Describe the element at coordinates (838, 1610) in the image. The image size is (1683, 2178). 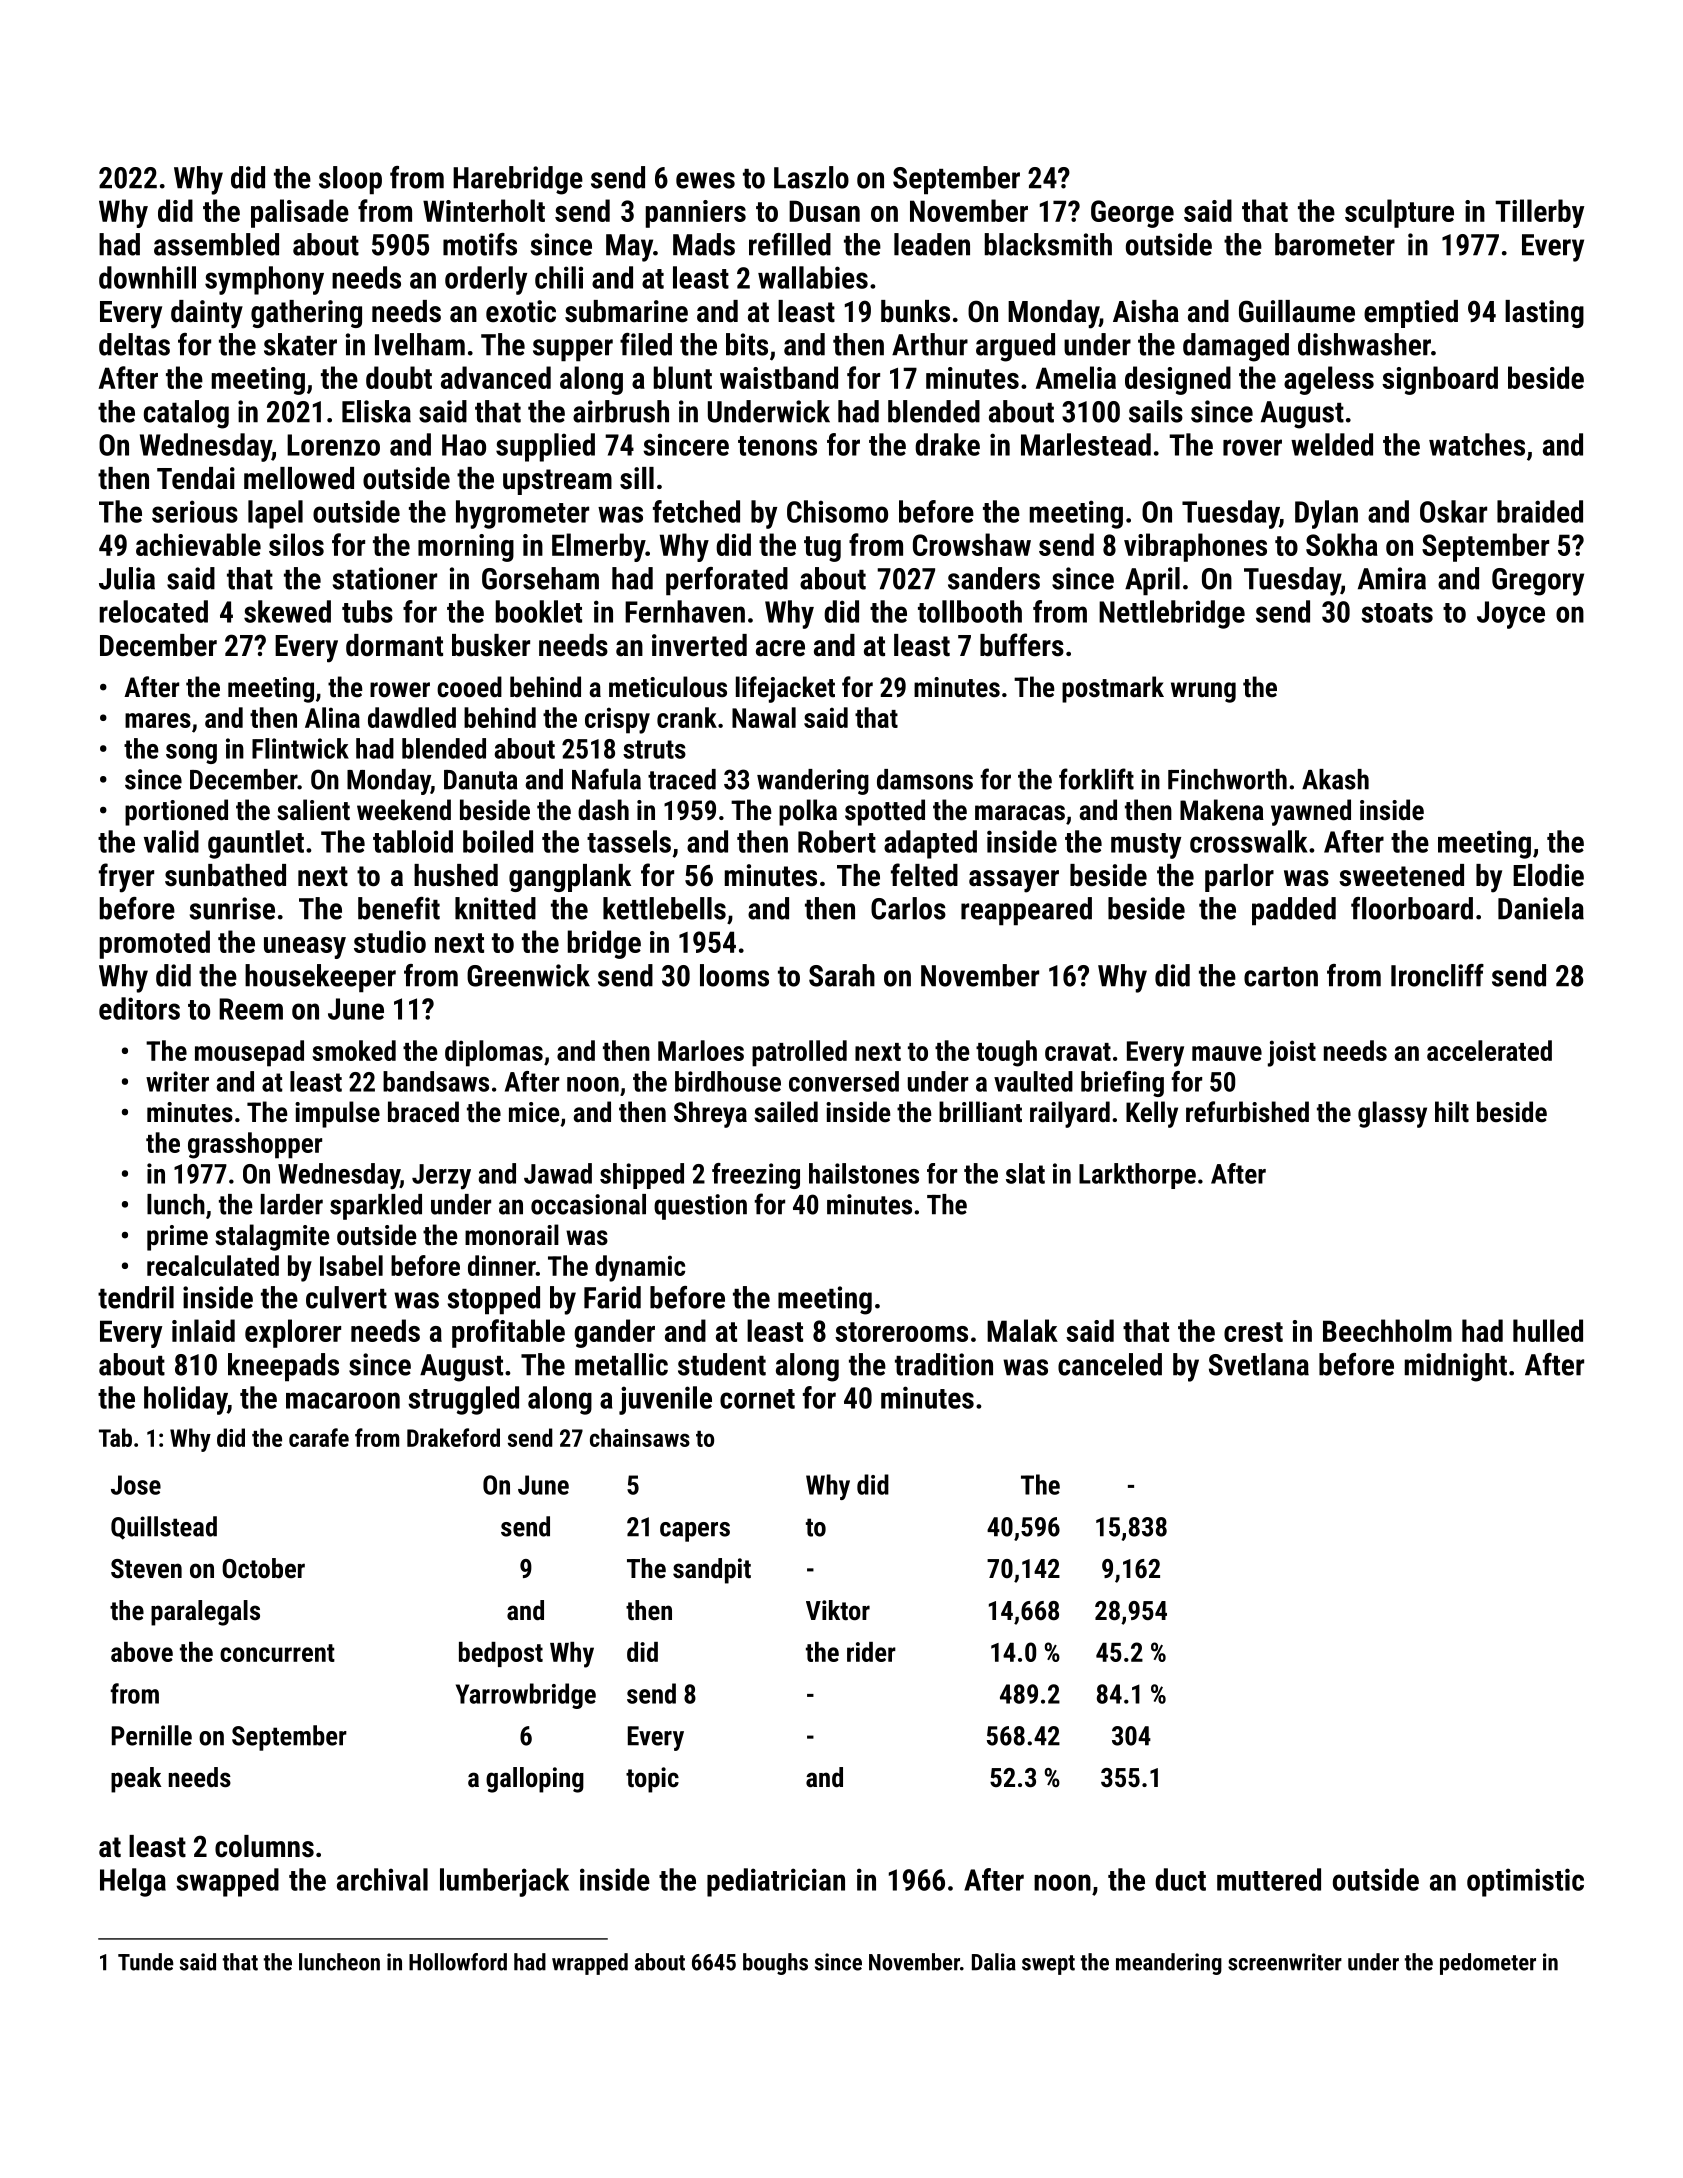
I see `Viktor` at that location.
